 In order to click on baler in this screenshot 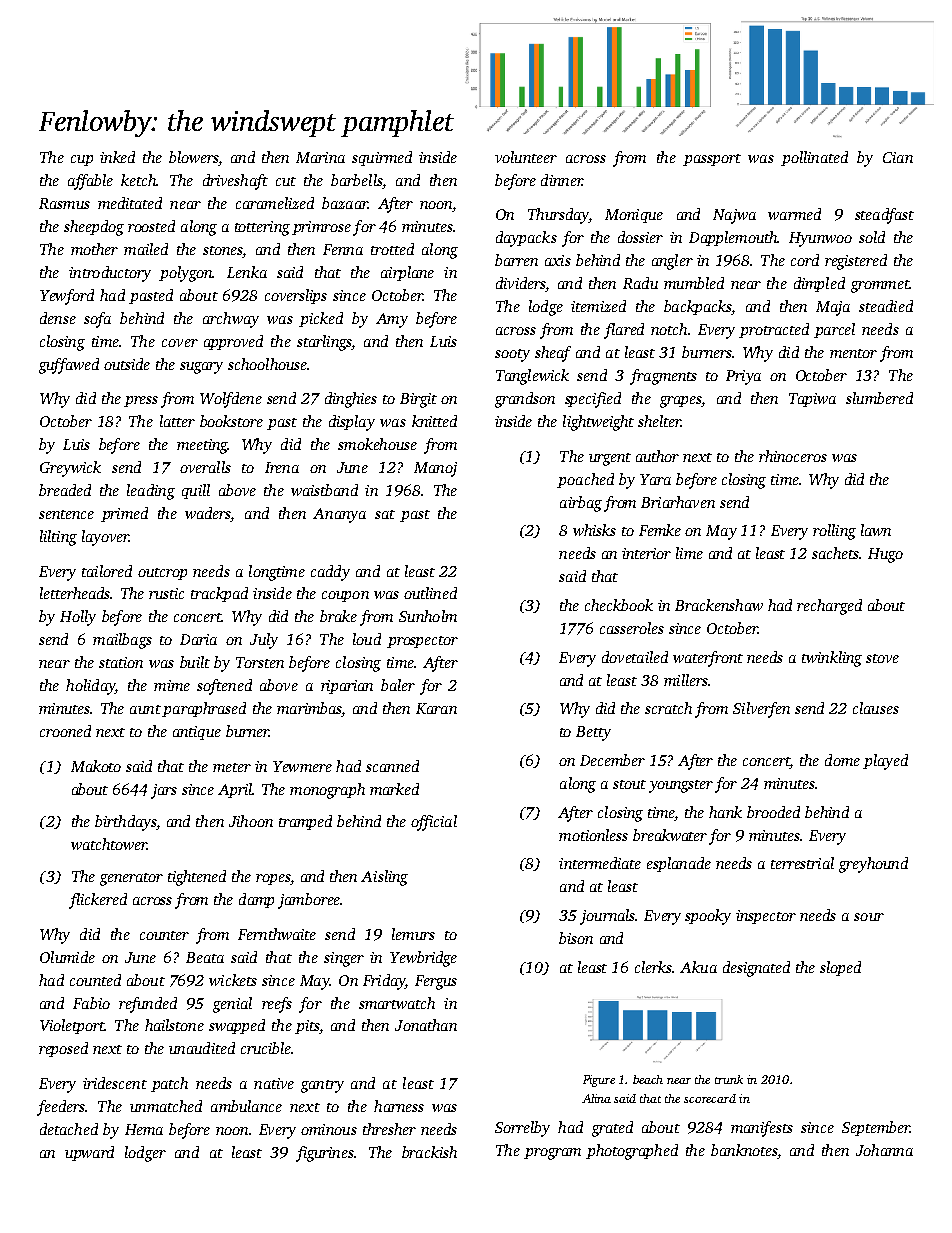, I will do `click(398, 685)`.
